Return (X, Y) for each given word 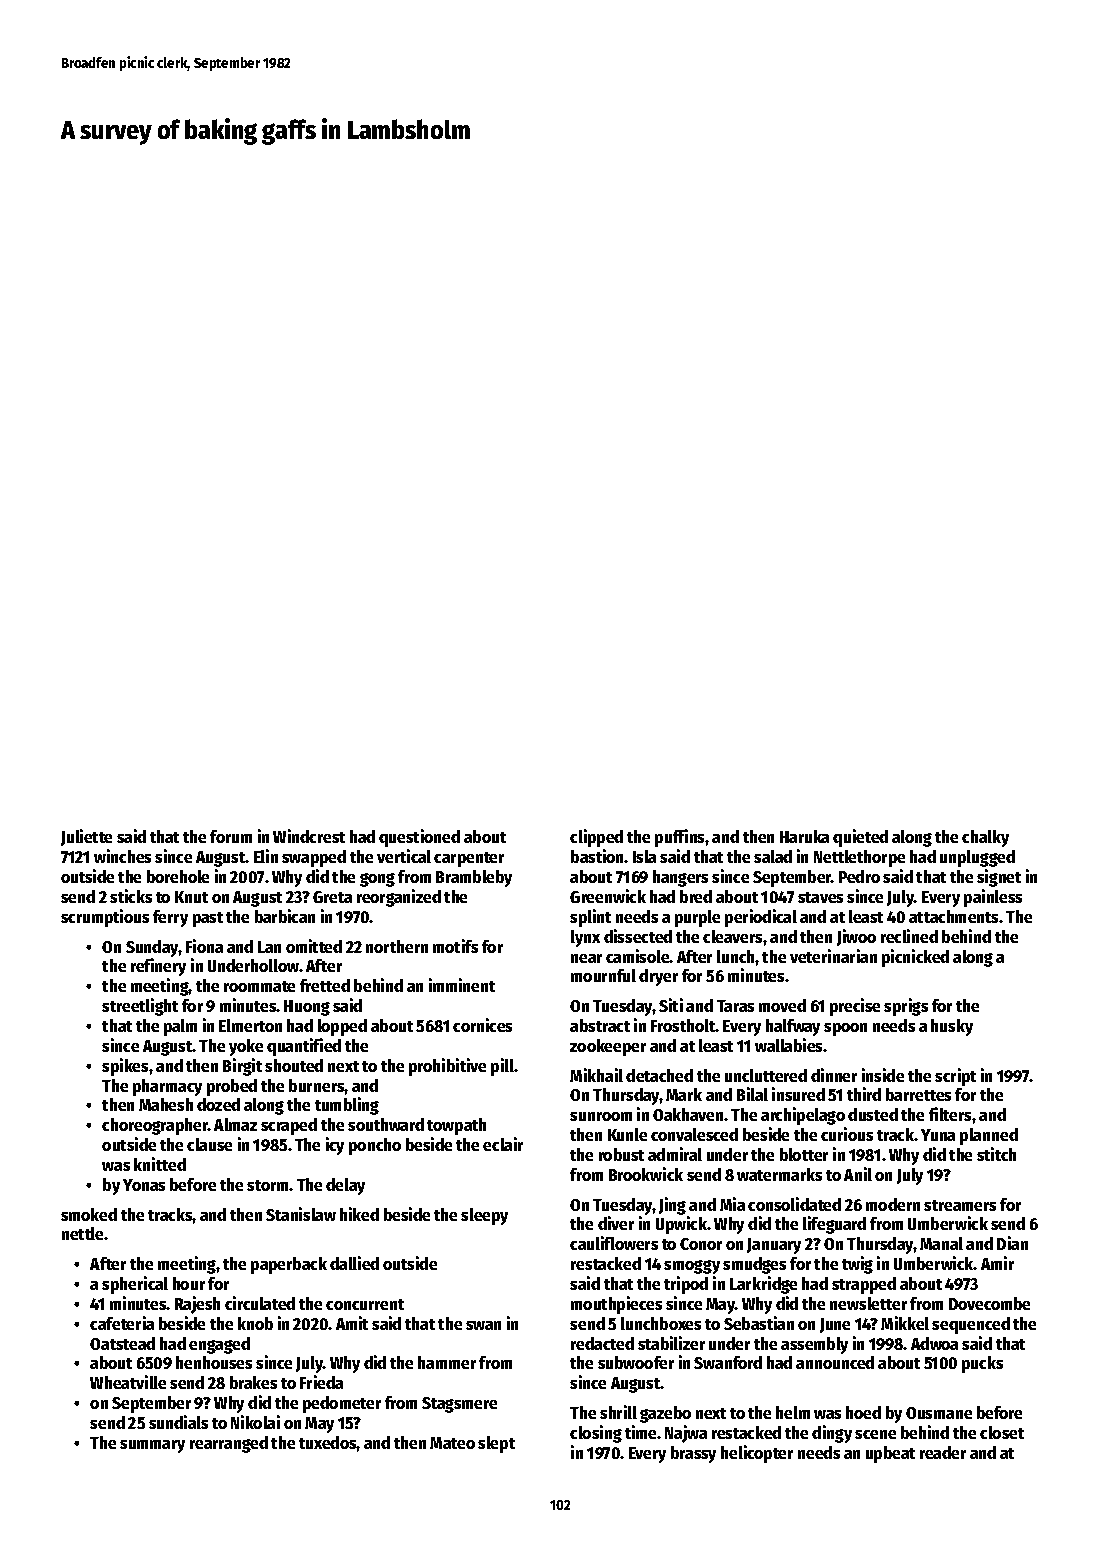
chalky (985, 838)
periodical (761, 918)
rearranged (229, 1444)
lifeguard (834, 1225)
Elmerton (250, 1025)
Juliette (86, 837)
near (586, 958)
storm (267, 1185)
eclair (503, 1144)
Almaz (235, 1124)
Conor (701, 1244)
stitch (996, 1154)
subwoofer (636, 1362)
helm (793, 1412)
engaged (219, 1345)
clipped (596, 838)
